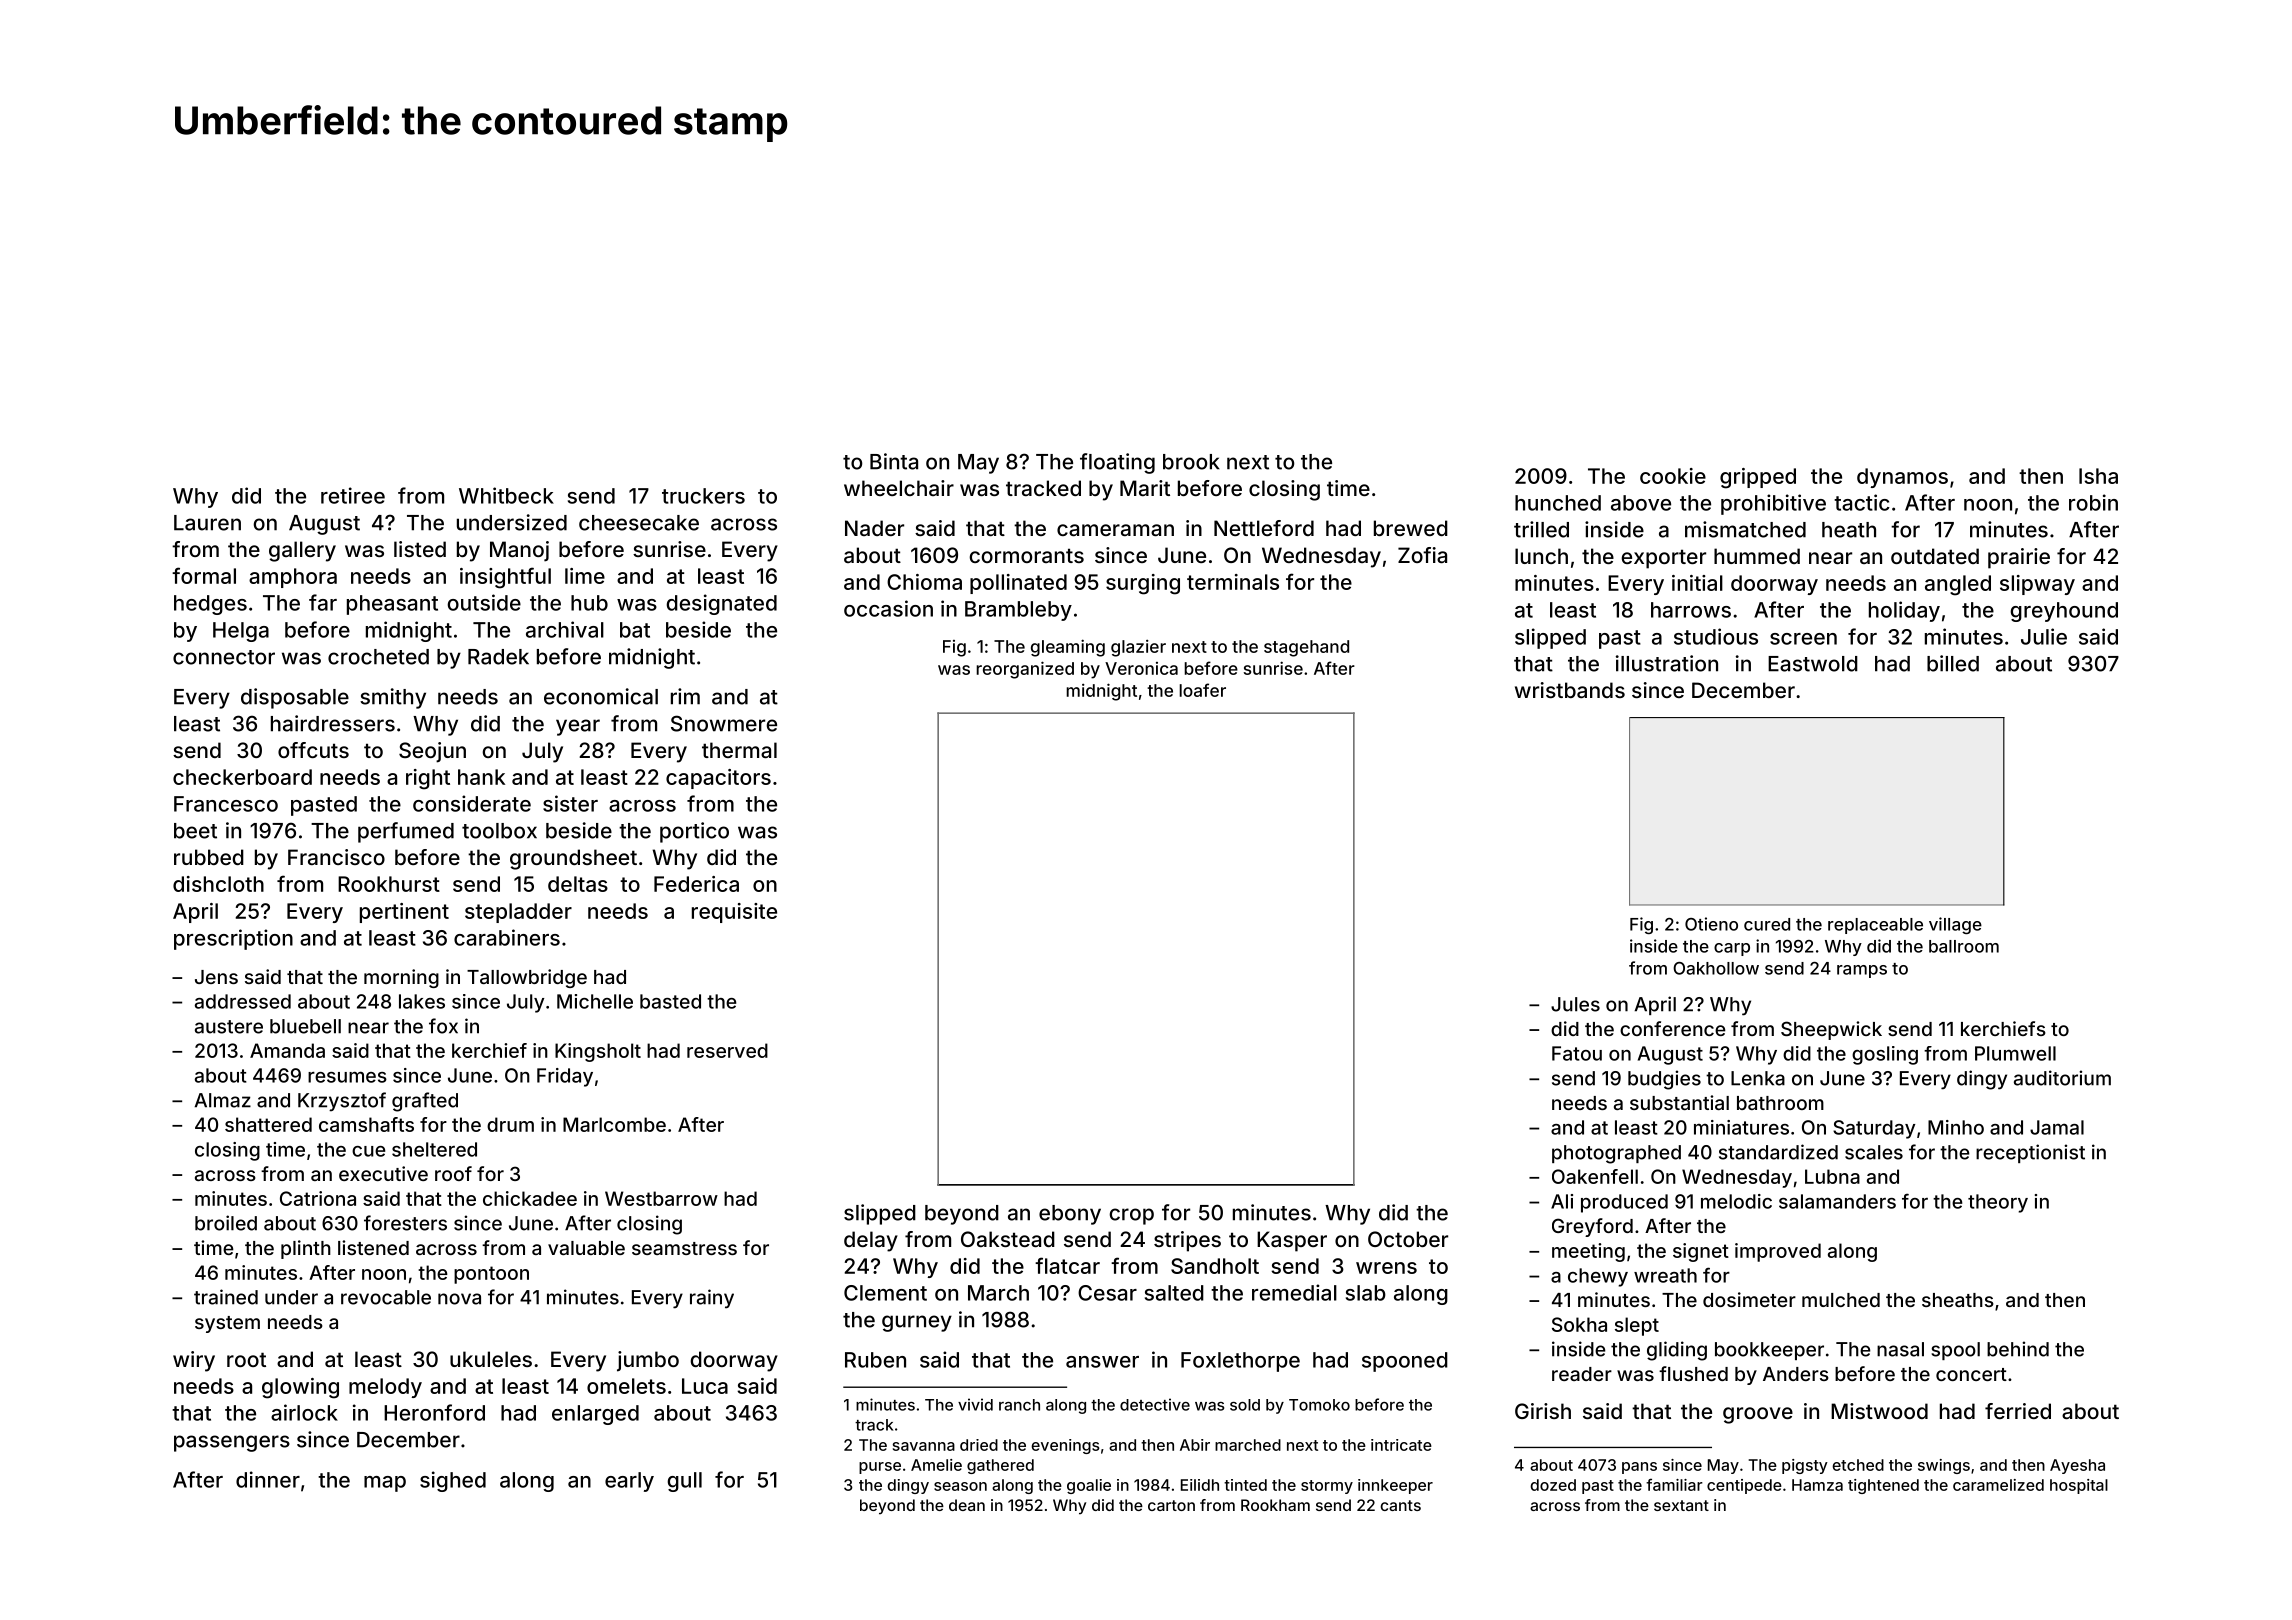  I want to click on carp, so click(1732, 949).
